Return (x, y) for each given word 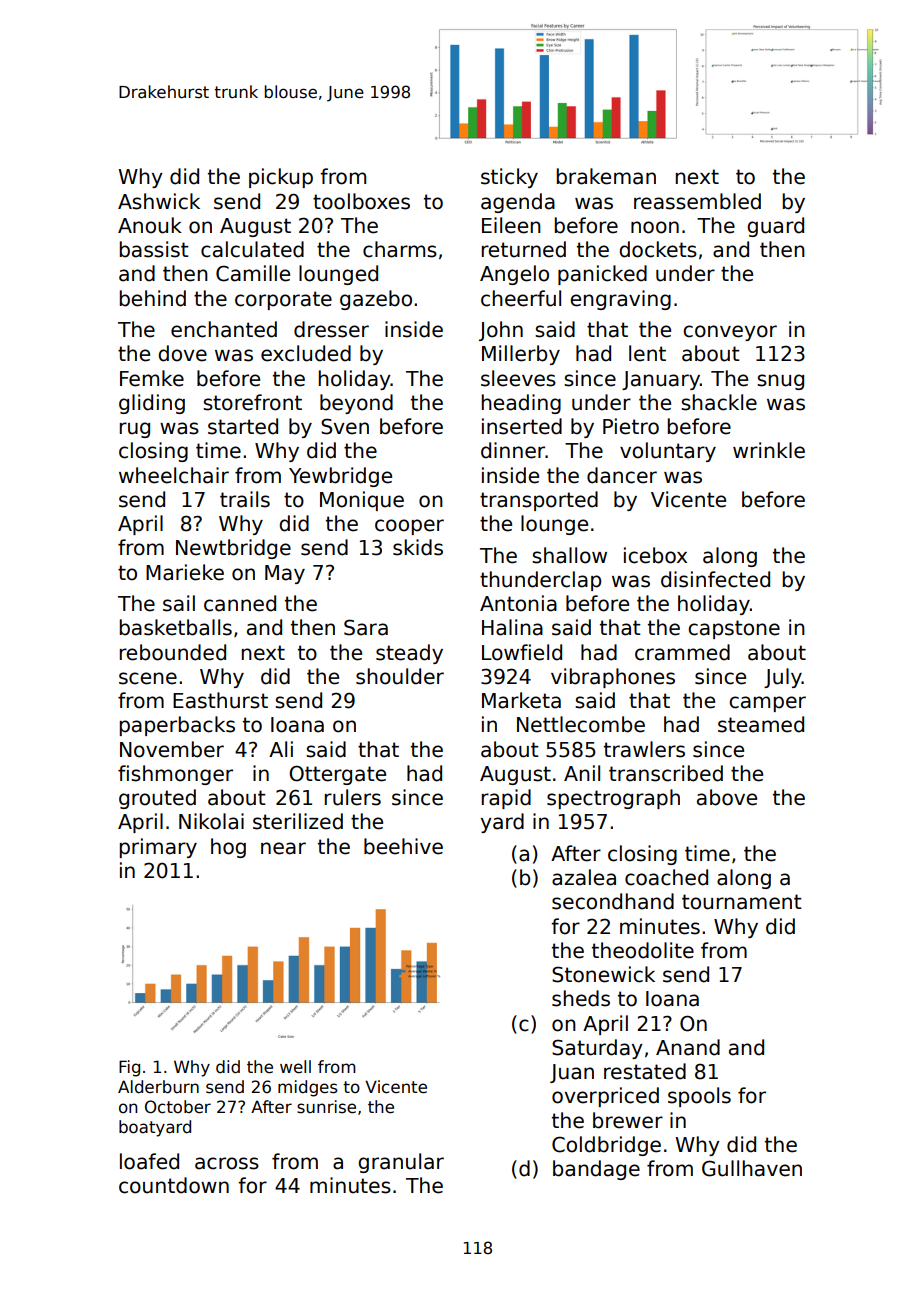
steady (409, 654)
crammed (682, 652)
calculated (252, 249)
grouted (157, 799)
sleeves (518, 378)
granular (401, 1163)
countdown (174, 1185)
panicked (602, 275)
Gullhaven (752, 1168)
